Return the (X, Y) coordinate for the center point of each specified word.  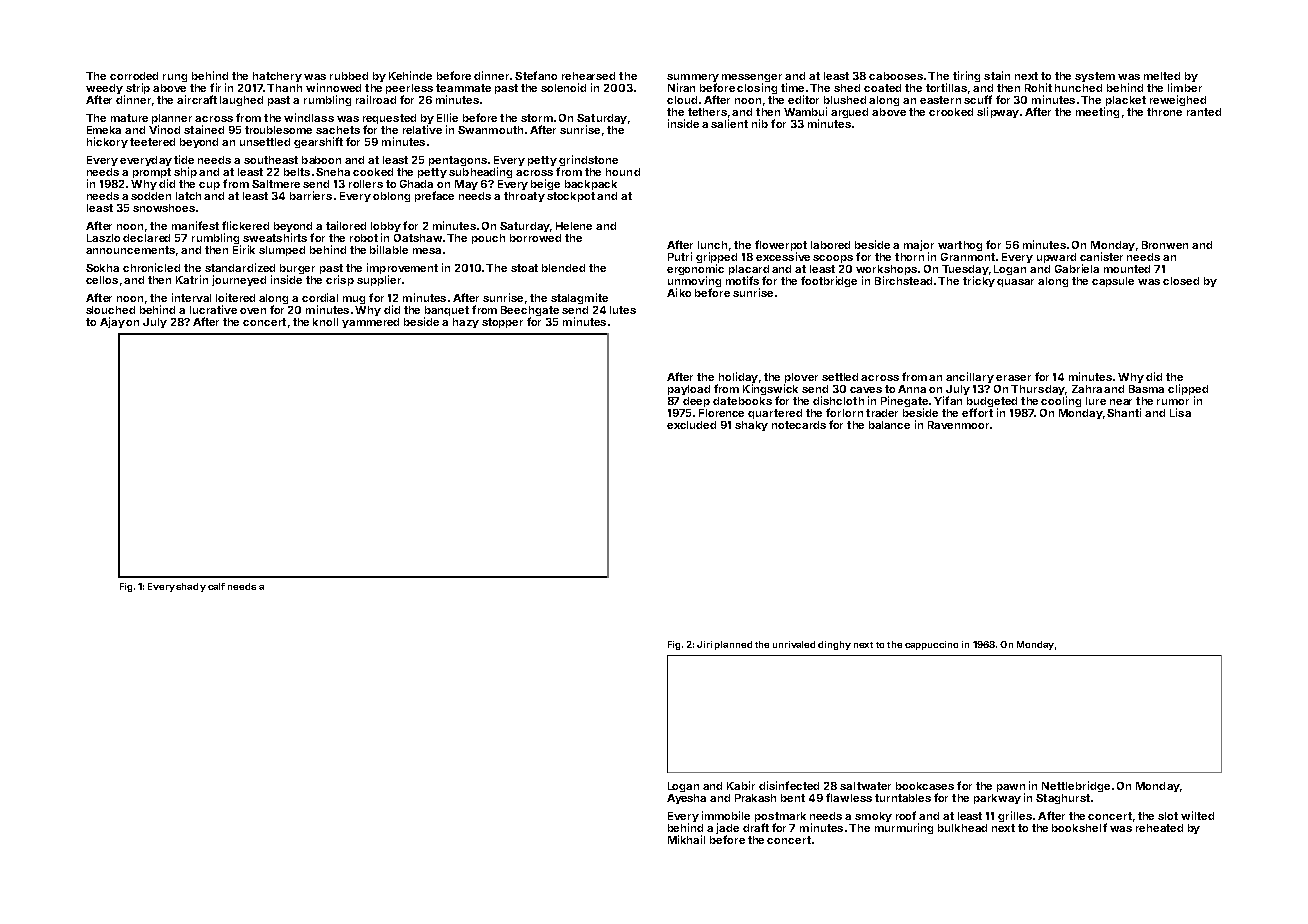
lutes (623, 310)
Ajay (112, 322)
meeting (1097, 112)
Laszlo (103, 238)
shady (191, 587)
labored (830, 245)
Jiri (704, 644)
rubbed (349, 76)
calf (216, 586)
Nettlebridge (1076, 786)
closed (1181, 281)
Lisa (1180, 412)
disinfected (789, 785)
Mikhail (686, 839)
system (1095, 77)
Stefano (536, 75)
